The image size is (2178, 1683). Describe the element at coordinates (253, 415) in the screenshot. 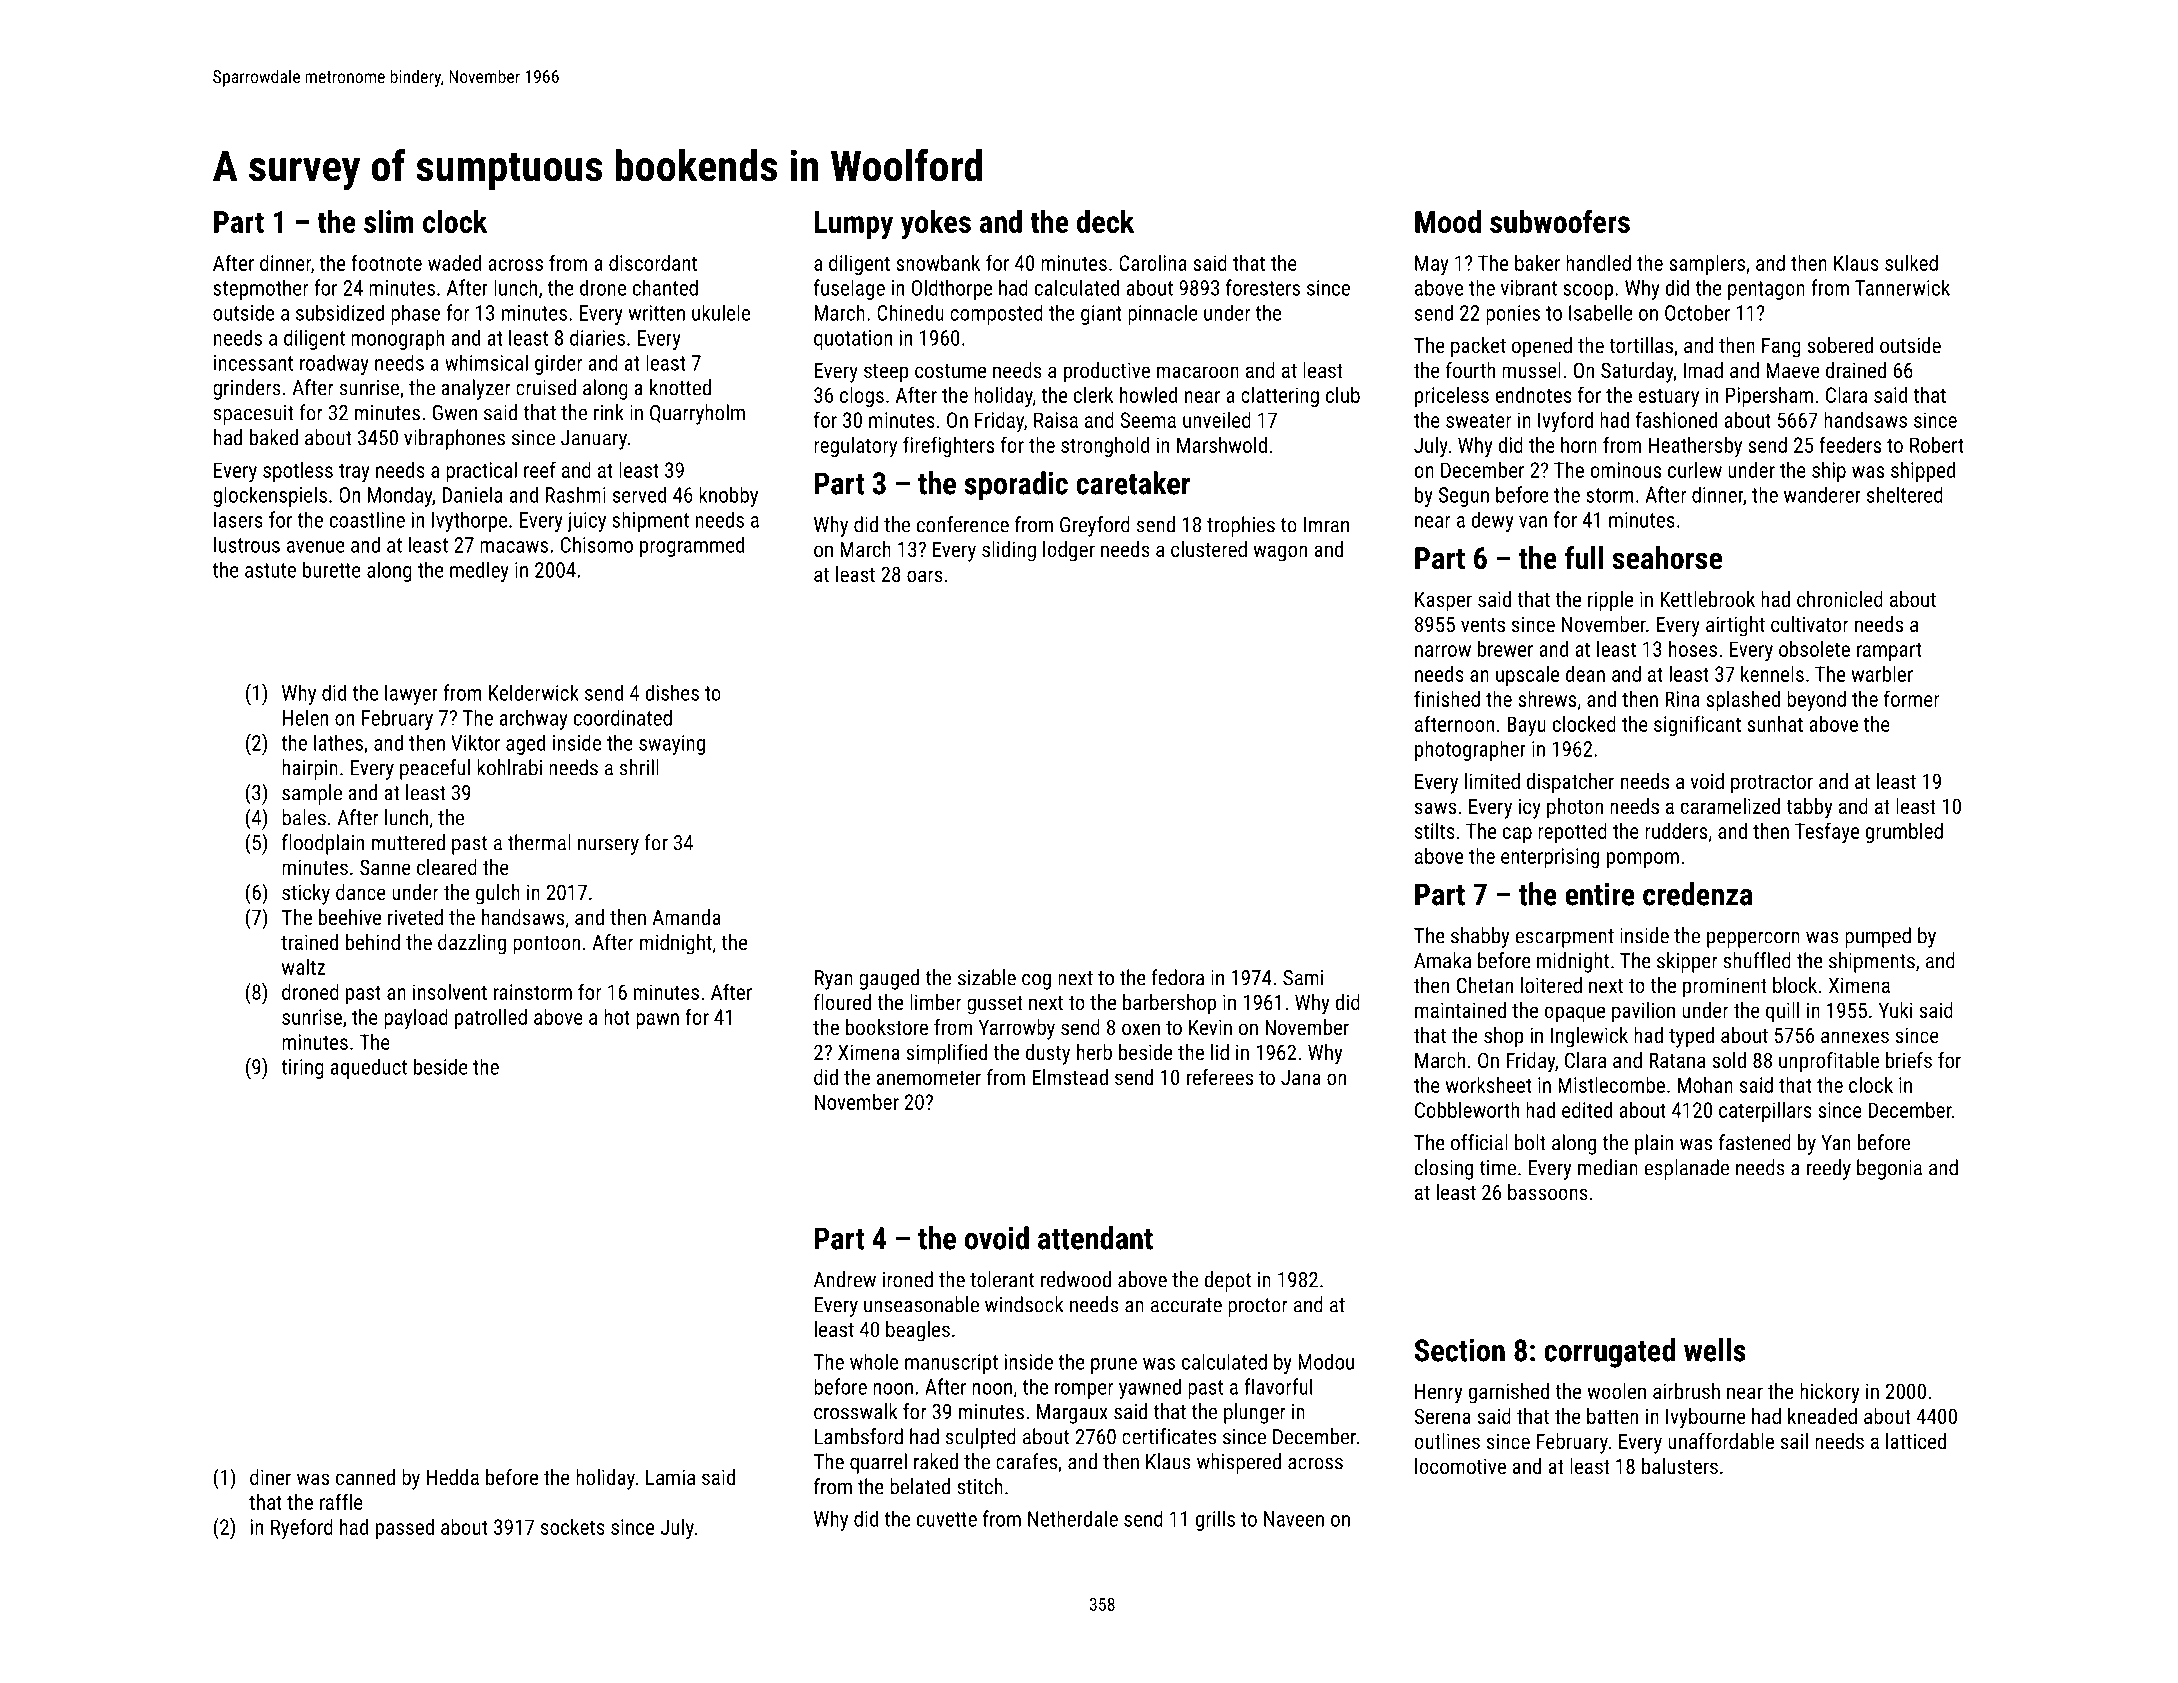

I see `spacesuit` at that location.
